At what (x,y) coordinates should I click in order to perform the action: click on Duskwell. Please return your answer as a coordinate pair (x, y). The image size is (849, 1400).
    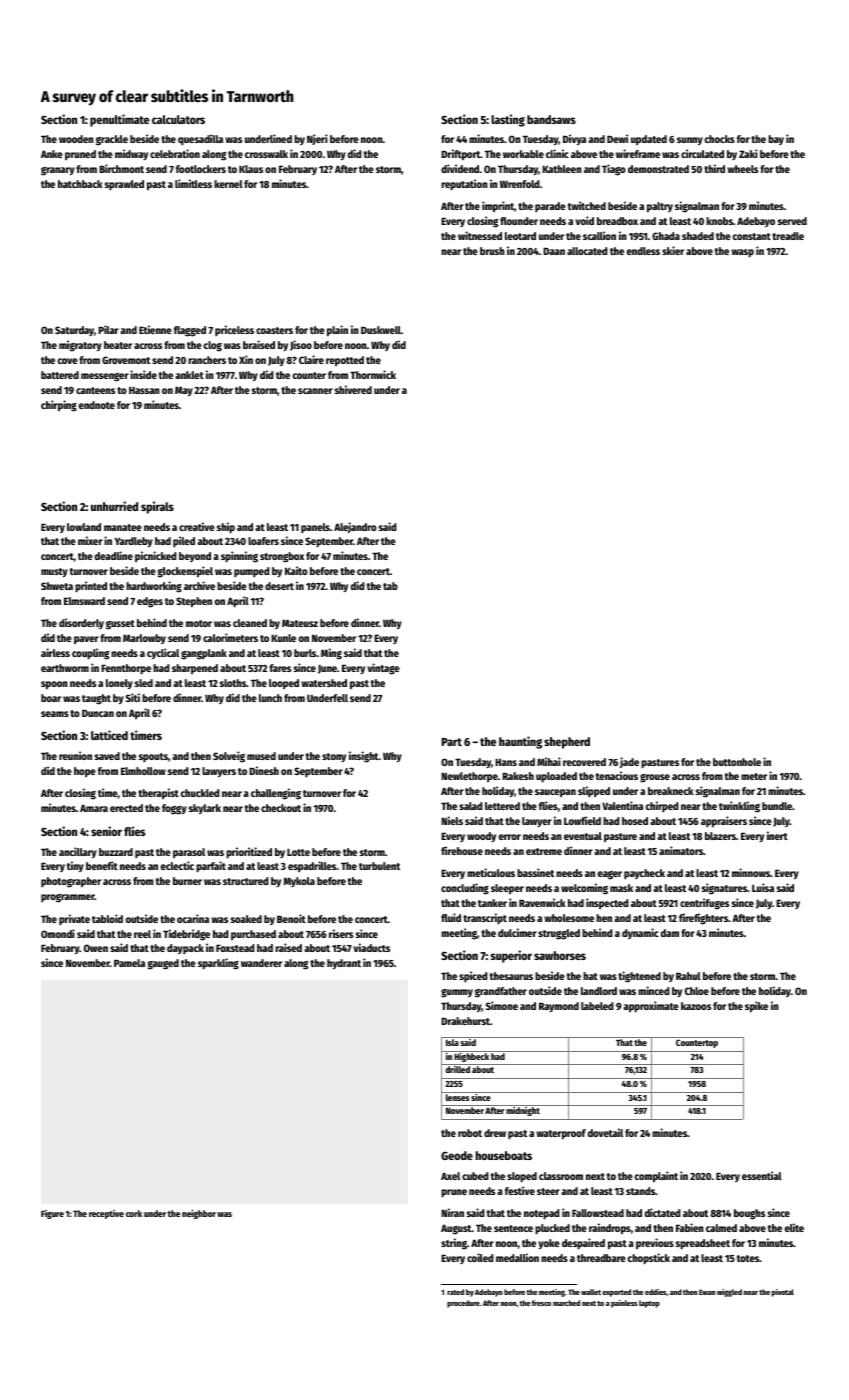
    Looking at the image, I should click on (381, 330).
